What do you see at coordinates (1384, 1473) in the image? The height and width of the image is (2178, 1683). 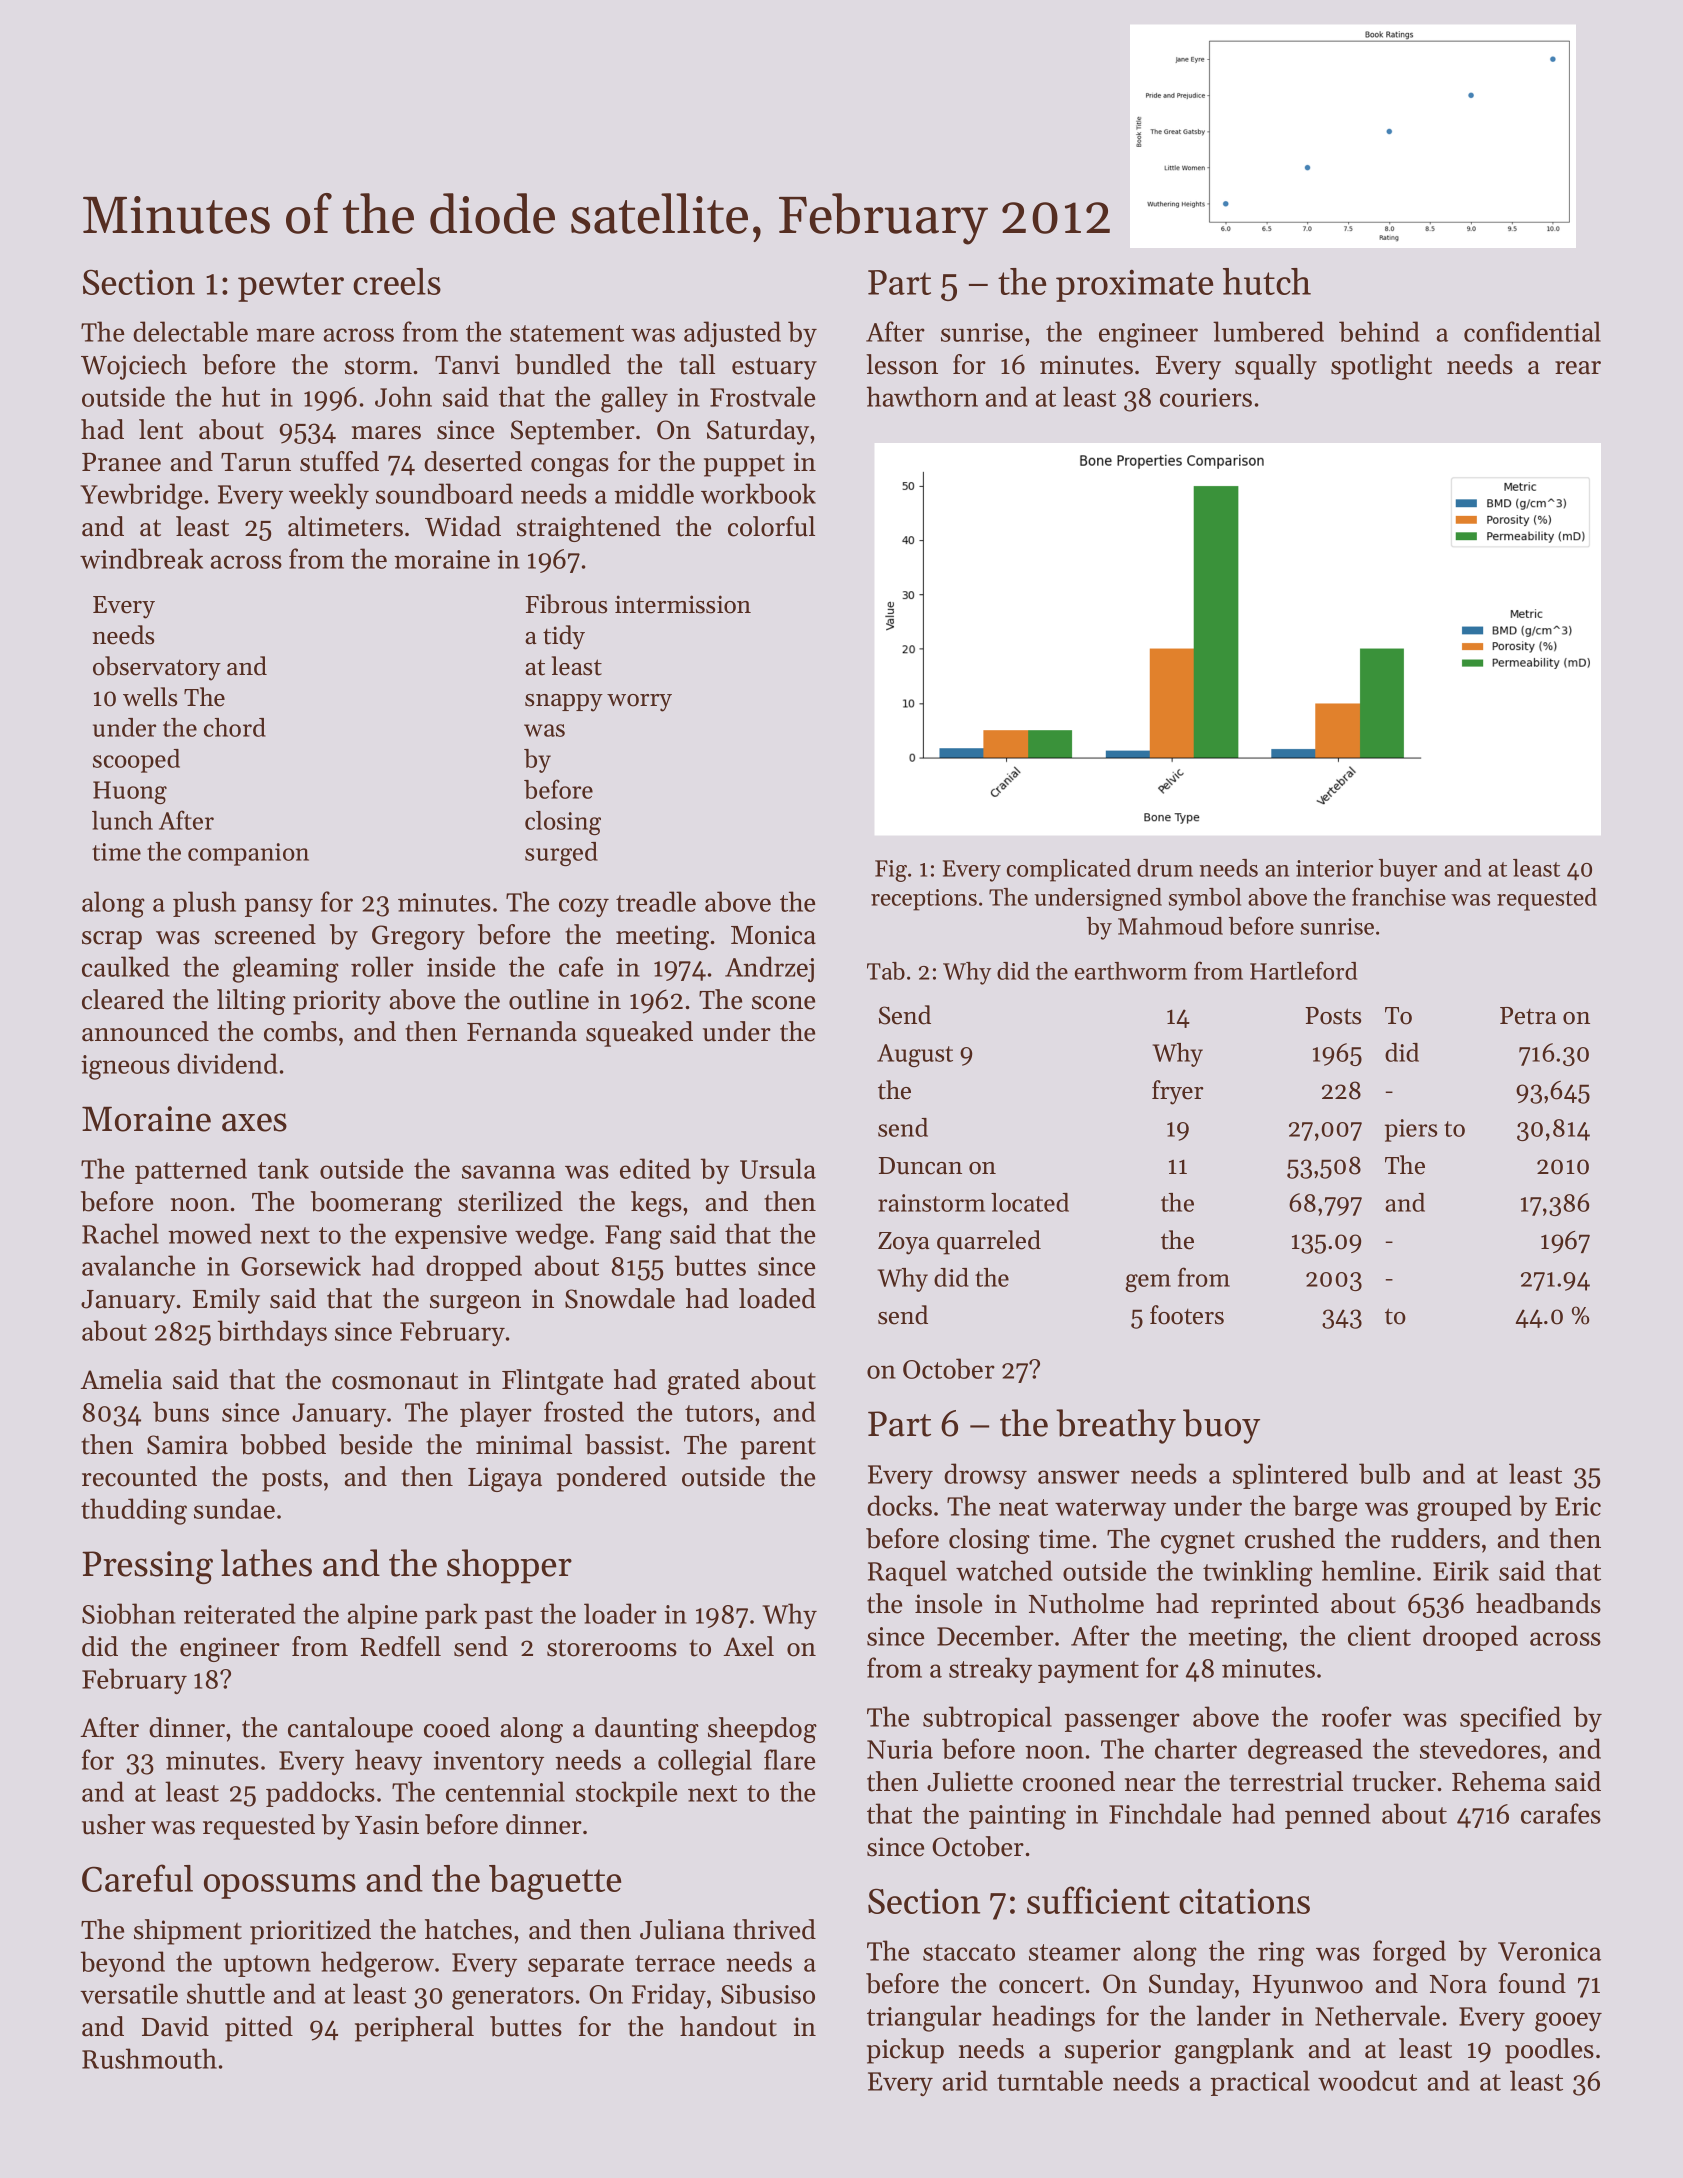 I see `bulb` at bounding box center [1384, 1473].
